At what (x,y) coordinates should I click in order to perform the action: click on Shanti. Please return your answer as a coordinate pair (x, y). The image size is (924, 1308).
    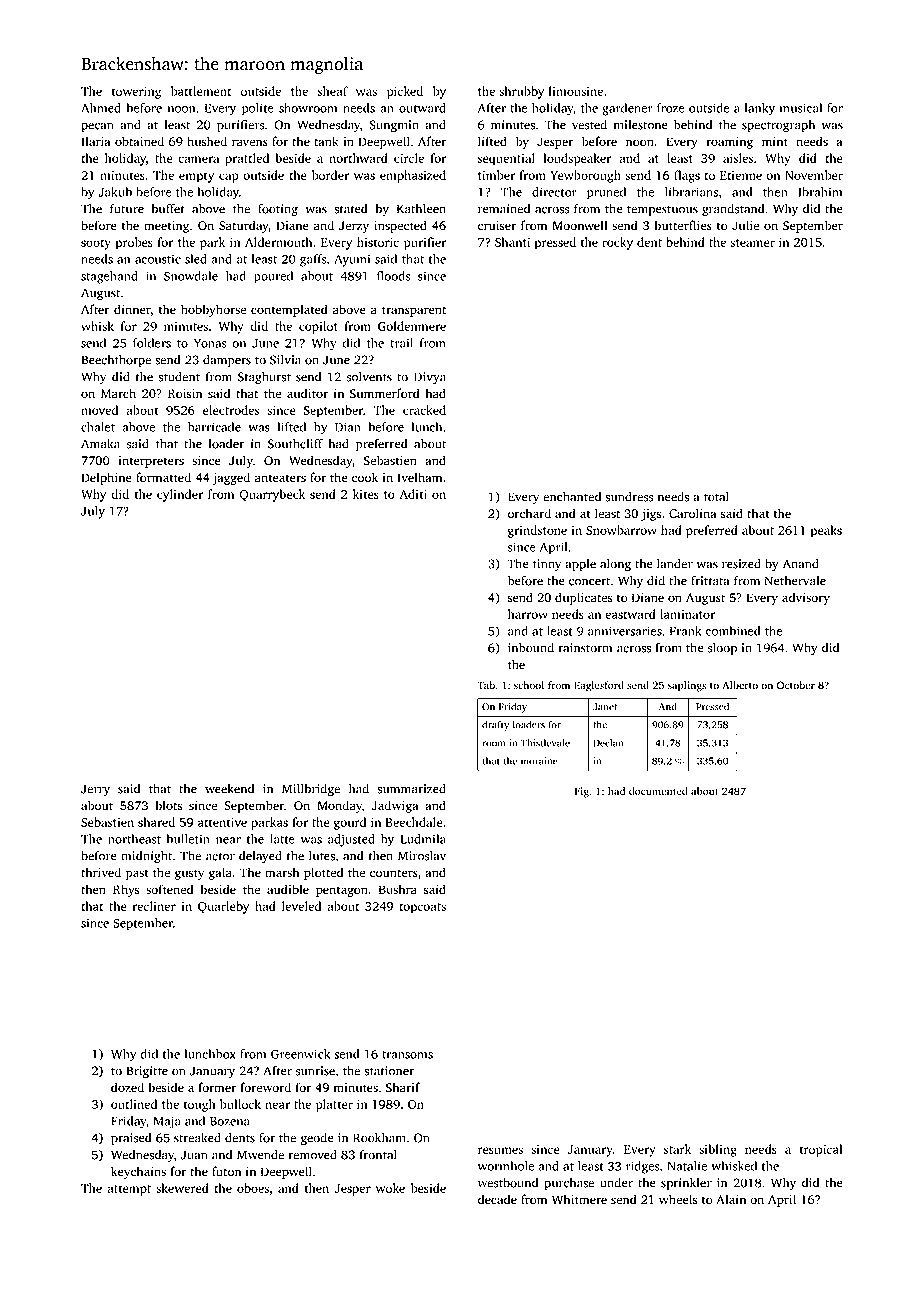
    Looking at the image, I should click on (512, 242).
